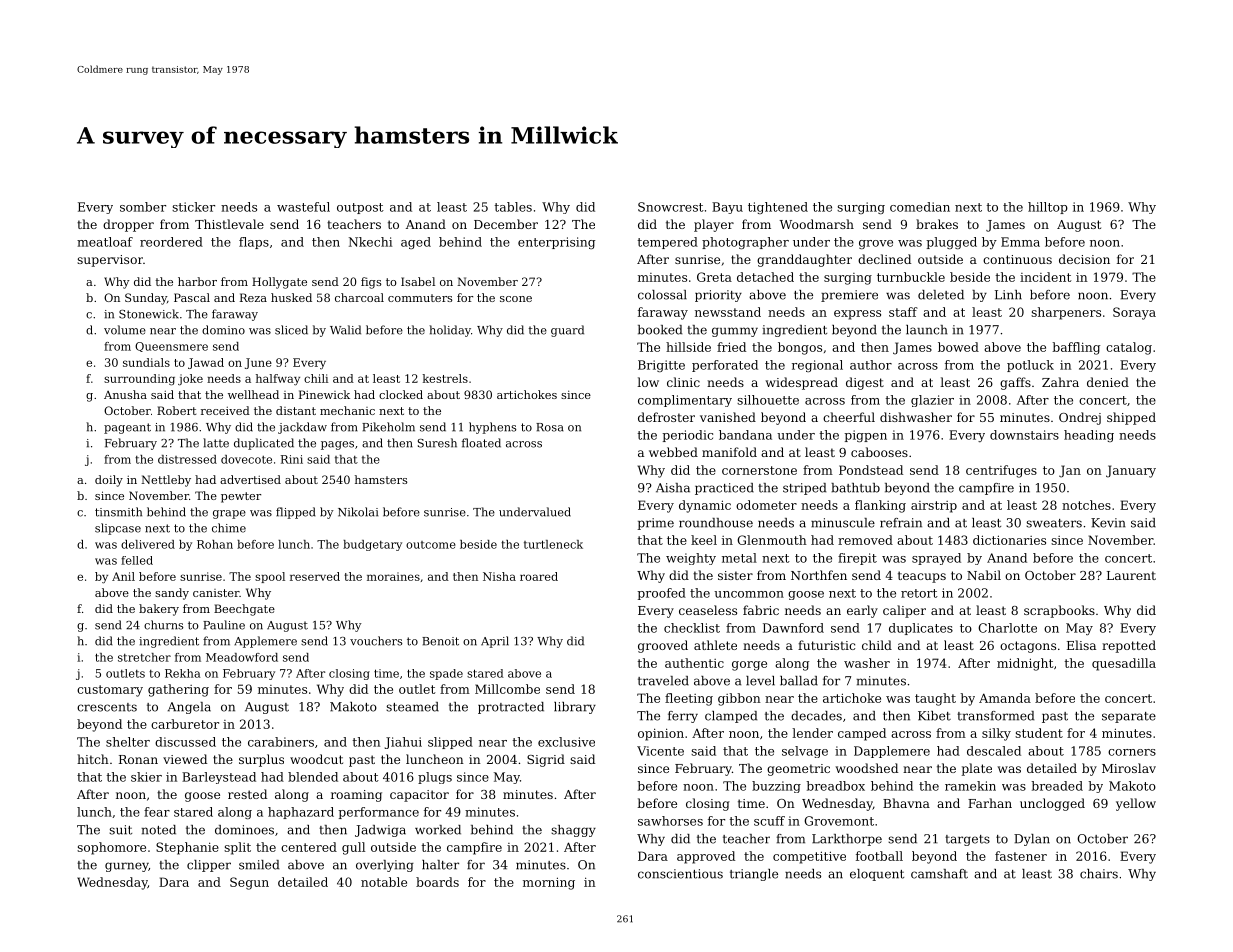  I want to click on split, so click(237, 848).
